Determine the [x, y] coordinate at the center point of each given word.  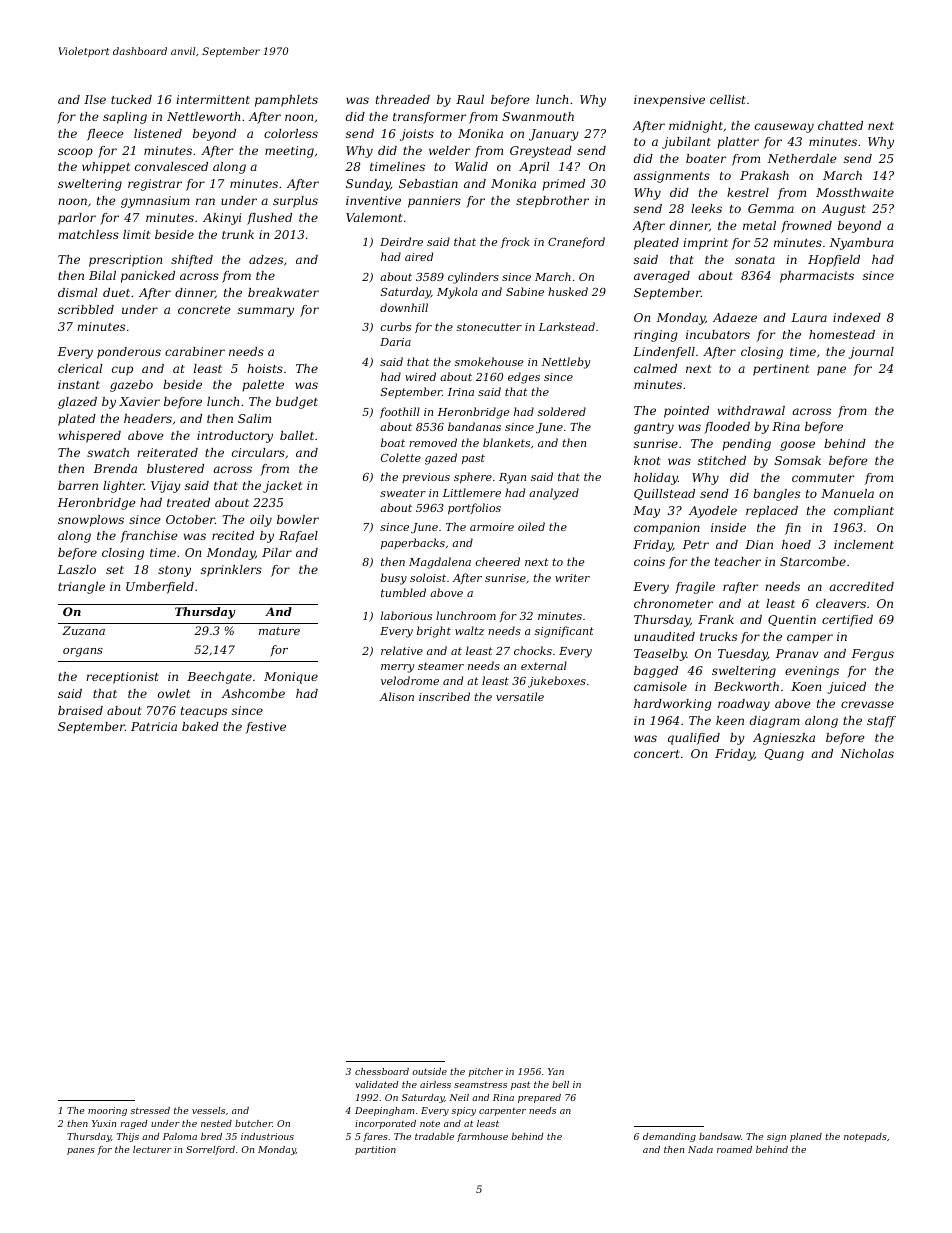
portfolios [474, 509]
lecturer [152, 1149]
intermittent [213, 99]
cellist [728, 99]
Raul [470, 99]
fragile [695, 588]
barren [78, 485]
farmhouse [482, 1137]
